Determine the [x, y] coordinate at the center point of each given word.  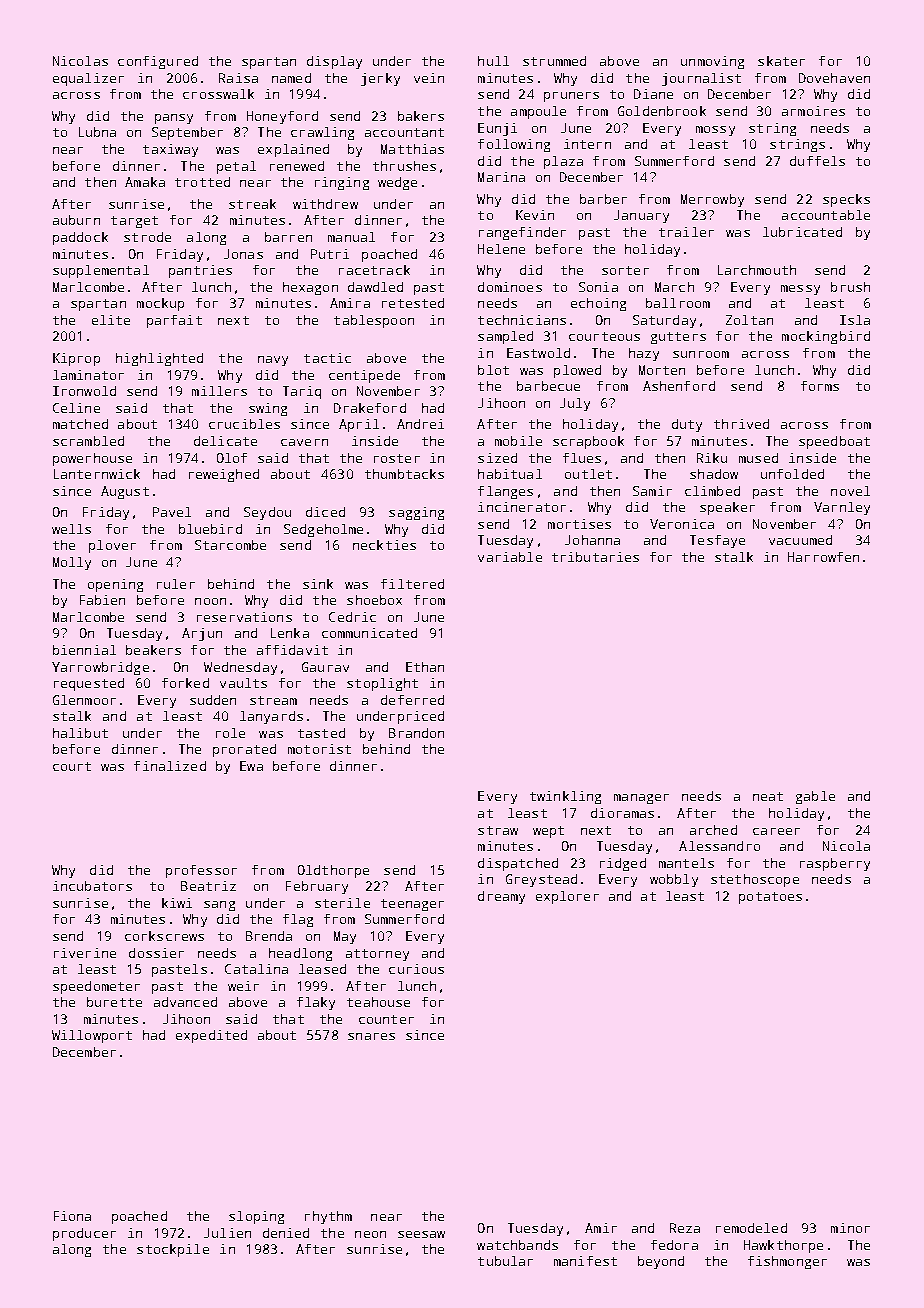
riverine [85, 953]
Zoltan [749, 320]
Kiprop [76, 359]
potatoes [770, 898]
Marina [501, 177]
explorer [567, 897]
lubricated [802, 232]
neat [768, 796]
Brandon [416, 733]
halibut [80, 733]
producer [84, 1234]
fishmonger [787, 1262]
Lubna [97, 132]
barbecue [548, 386]
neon [370, 1234]
